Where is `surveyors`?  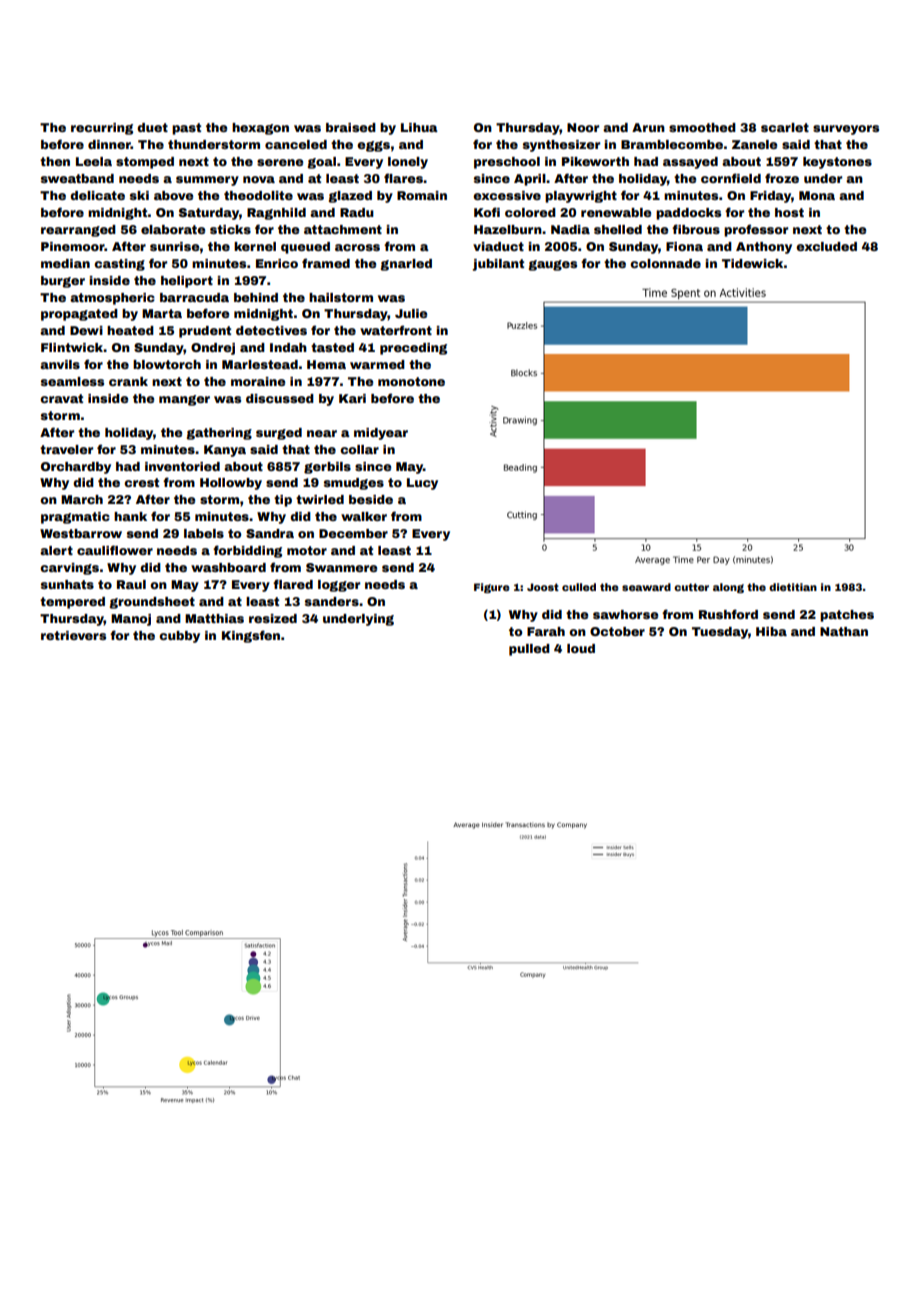
surveyors is located at coordinates (846, 130).
